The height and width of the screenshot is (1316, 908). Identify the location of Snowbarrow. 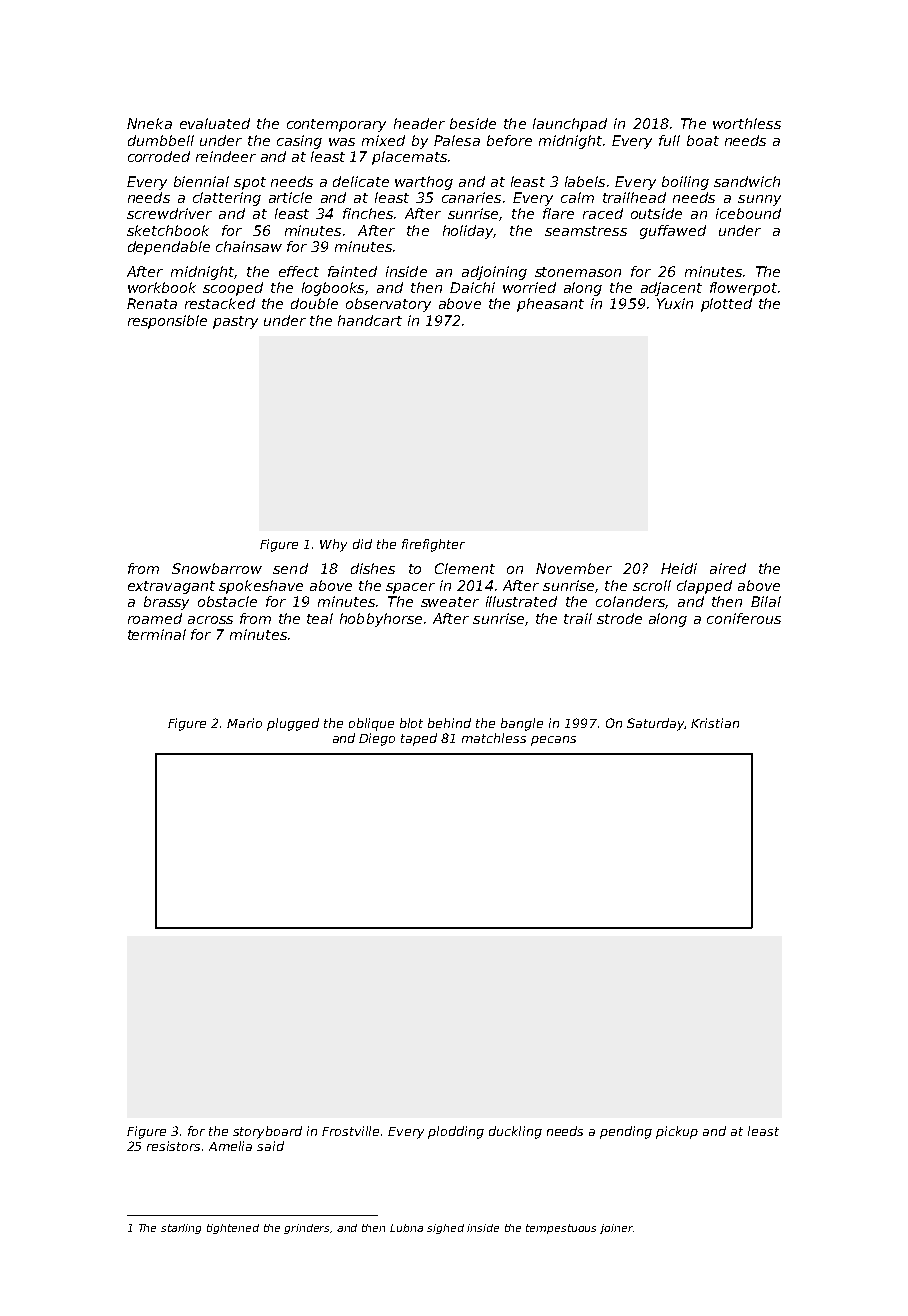
(217, 568).
